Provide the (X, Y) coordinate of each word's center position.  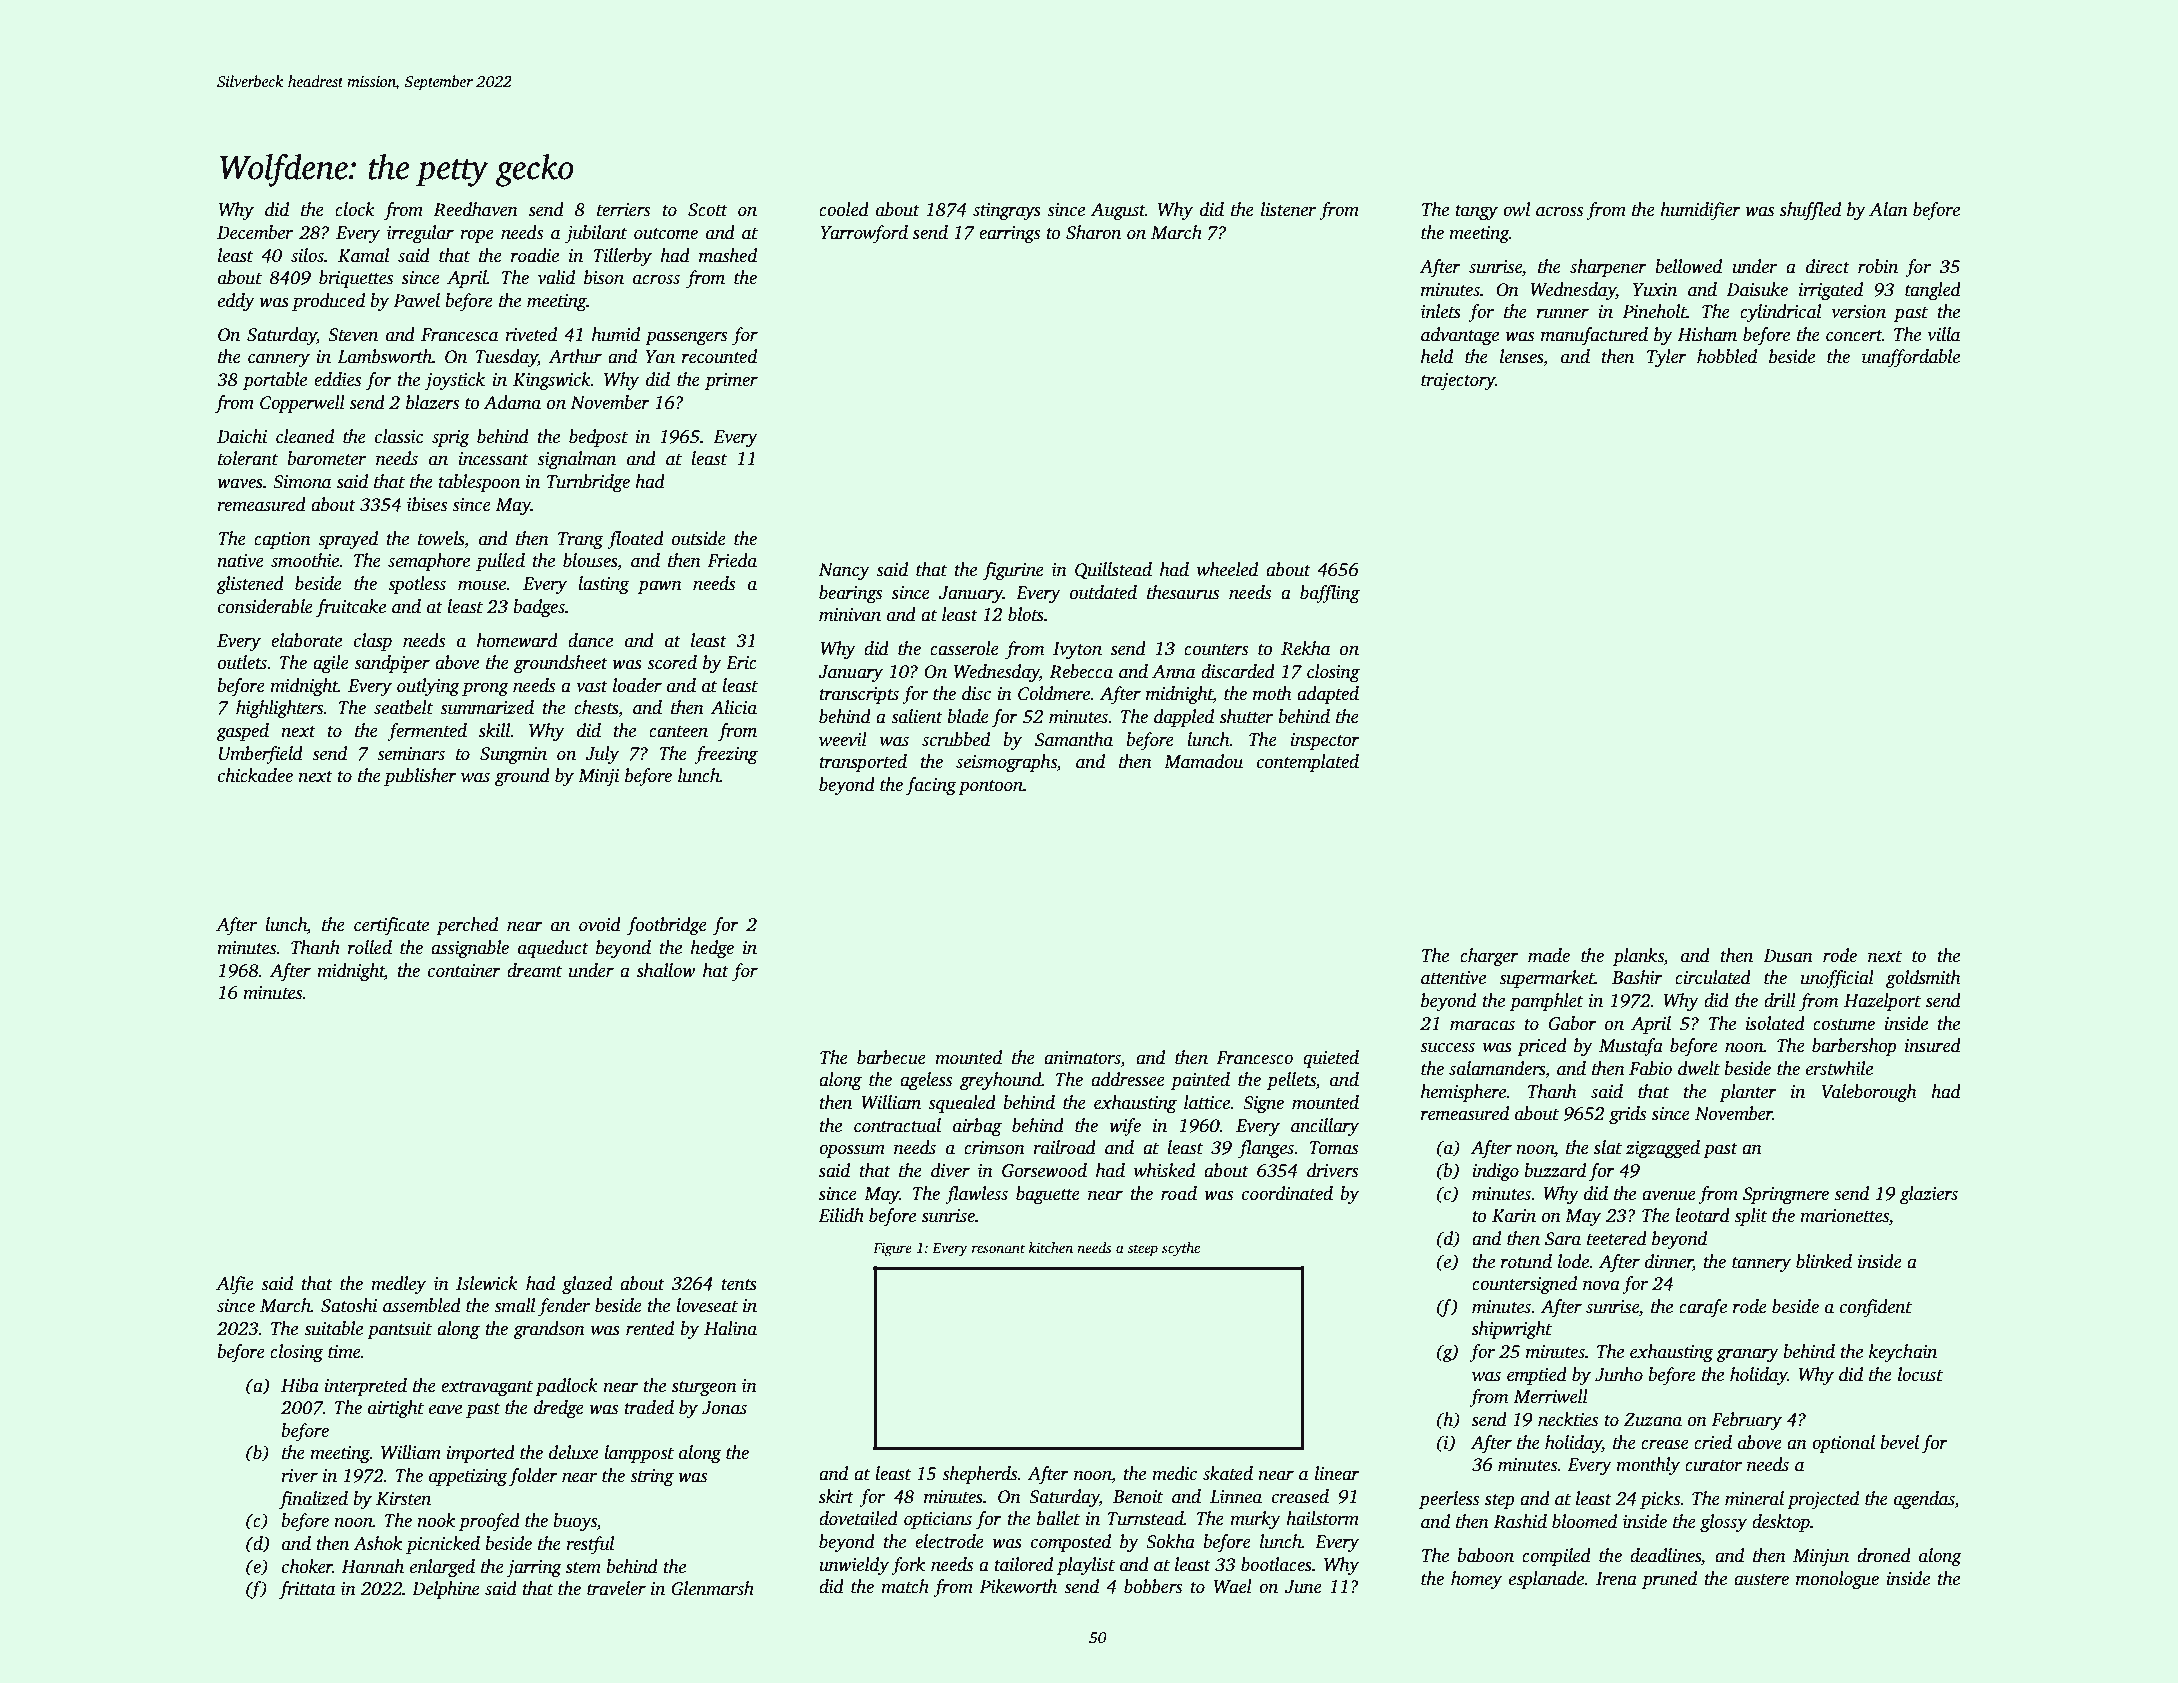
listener (1288, 209)
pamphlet (1546, 1002)
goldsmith (1923, 979)
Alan (1888, 209)
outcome (666, 234)
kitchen (1051, 1247)
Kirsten (403, 1499)
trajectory (1458, 381)
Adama (512, 402)
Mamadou (1203, 761)
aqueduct (553, 949)
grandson (549, 1330)
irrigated (1831, 291)
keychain (1903, 1353)
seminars (411, 754)
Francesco (1254, 1058)
